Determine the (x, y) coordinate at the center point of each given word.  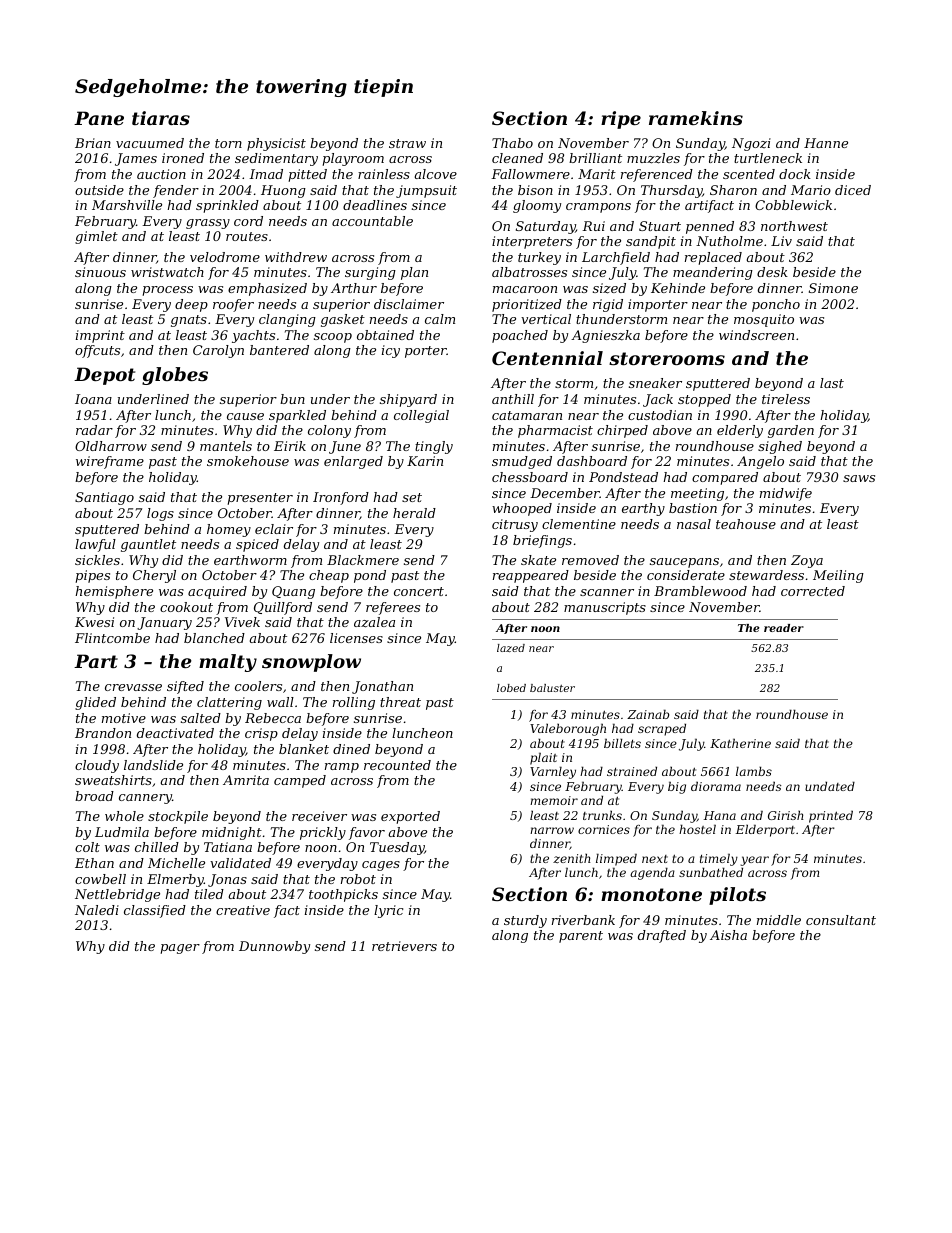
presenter (260, 499)
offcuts (97, 351)
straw (407, 143)
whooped (522, 509)
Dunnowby (274, 947)
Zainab (648, 714)
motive (124, 718)
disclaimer (409, 304)
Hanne (826, 143)
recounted (397, 765)
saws (859, 478)
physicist (276, 144)
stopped (704, 400)
